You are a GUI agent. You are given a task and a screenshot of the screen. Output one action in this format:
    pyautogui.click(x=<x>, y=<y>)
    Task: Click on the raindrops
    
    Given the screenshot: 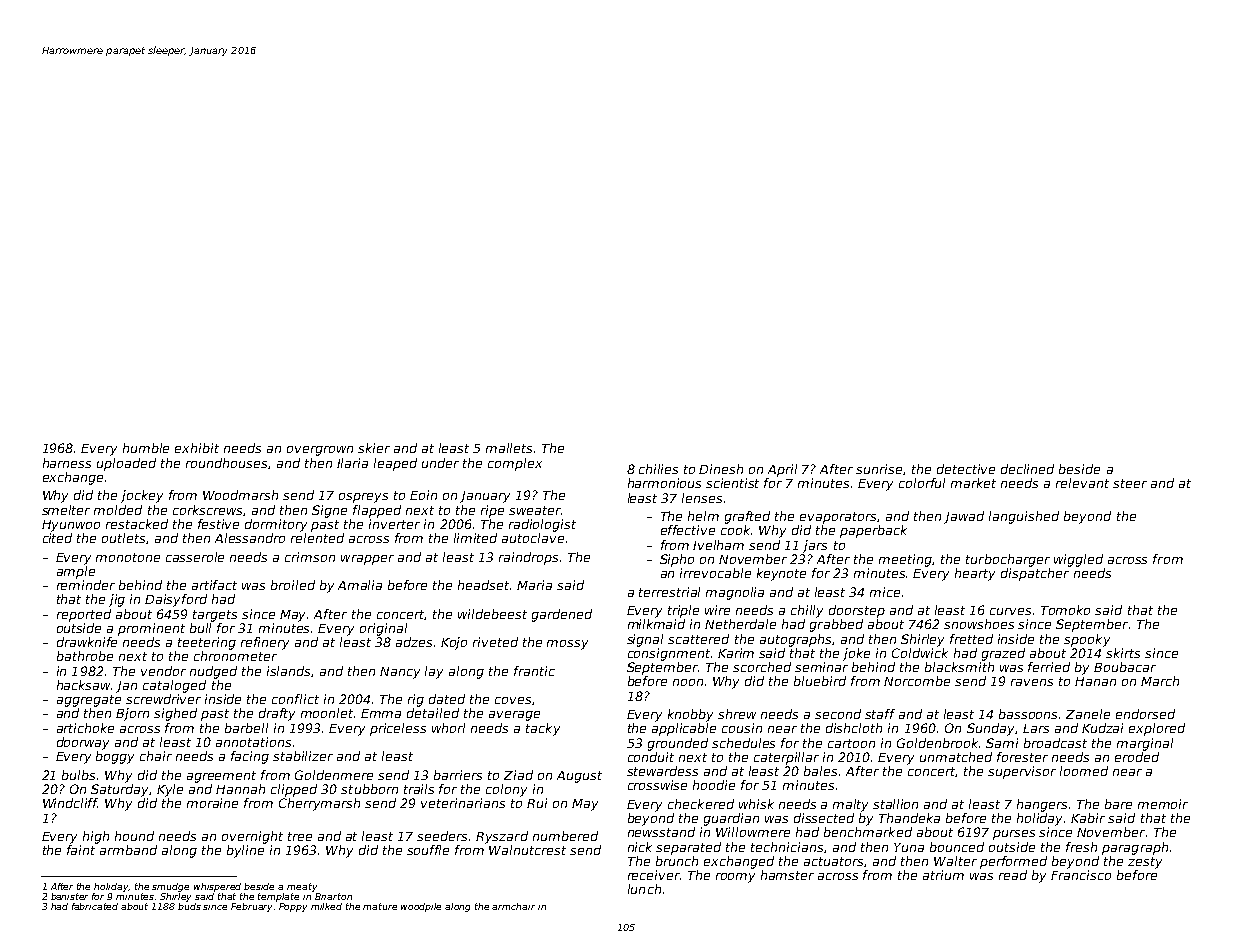 What is the action you would take?
    pyautogui.click(x=528, y=558)
